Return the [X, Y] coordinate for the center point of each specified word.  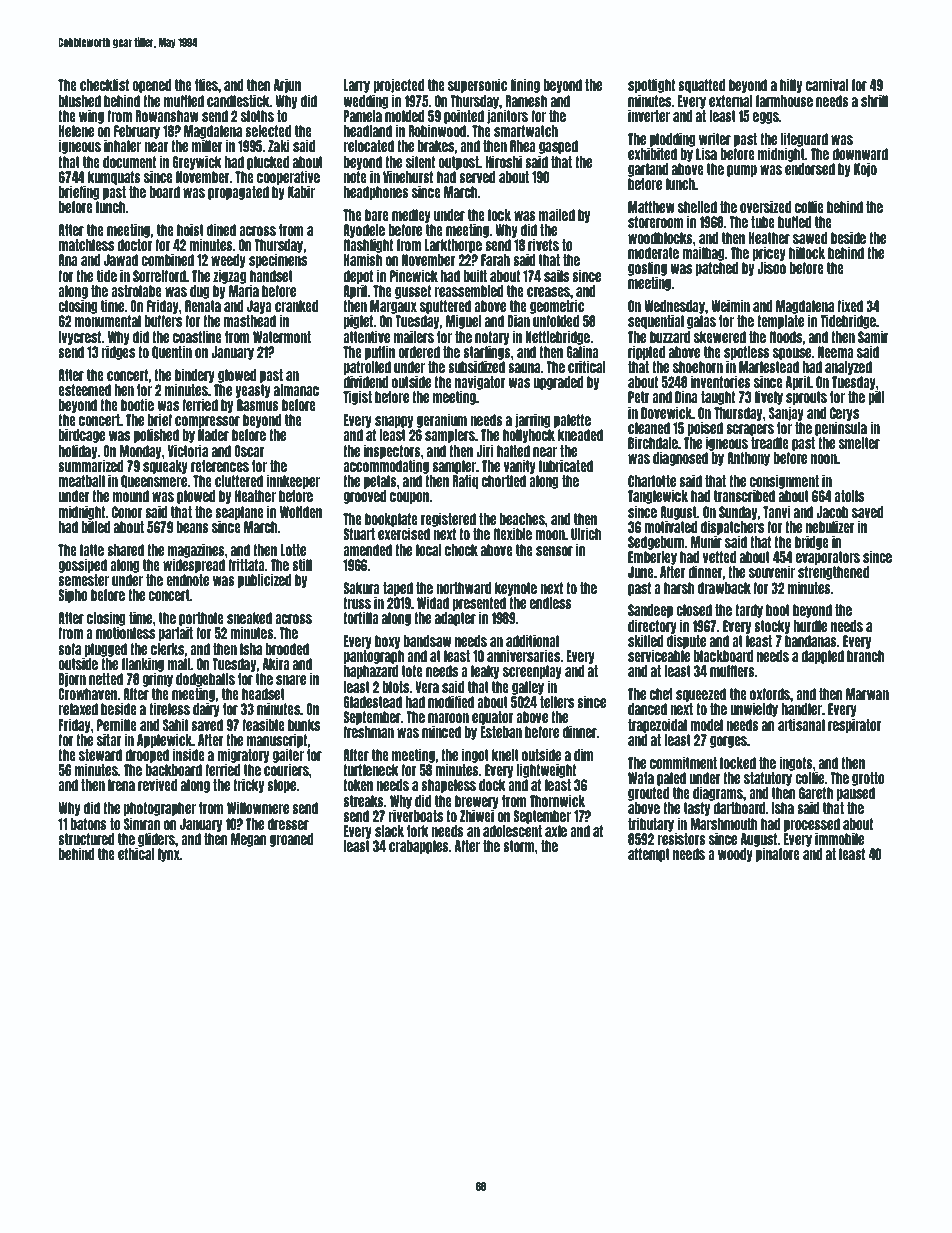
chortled [504, 481]
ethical [136, 853]
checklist [104, 84]
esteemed [84, 390]
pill [876, 398]
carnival [827, 84]
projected [399, 85]
